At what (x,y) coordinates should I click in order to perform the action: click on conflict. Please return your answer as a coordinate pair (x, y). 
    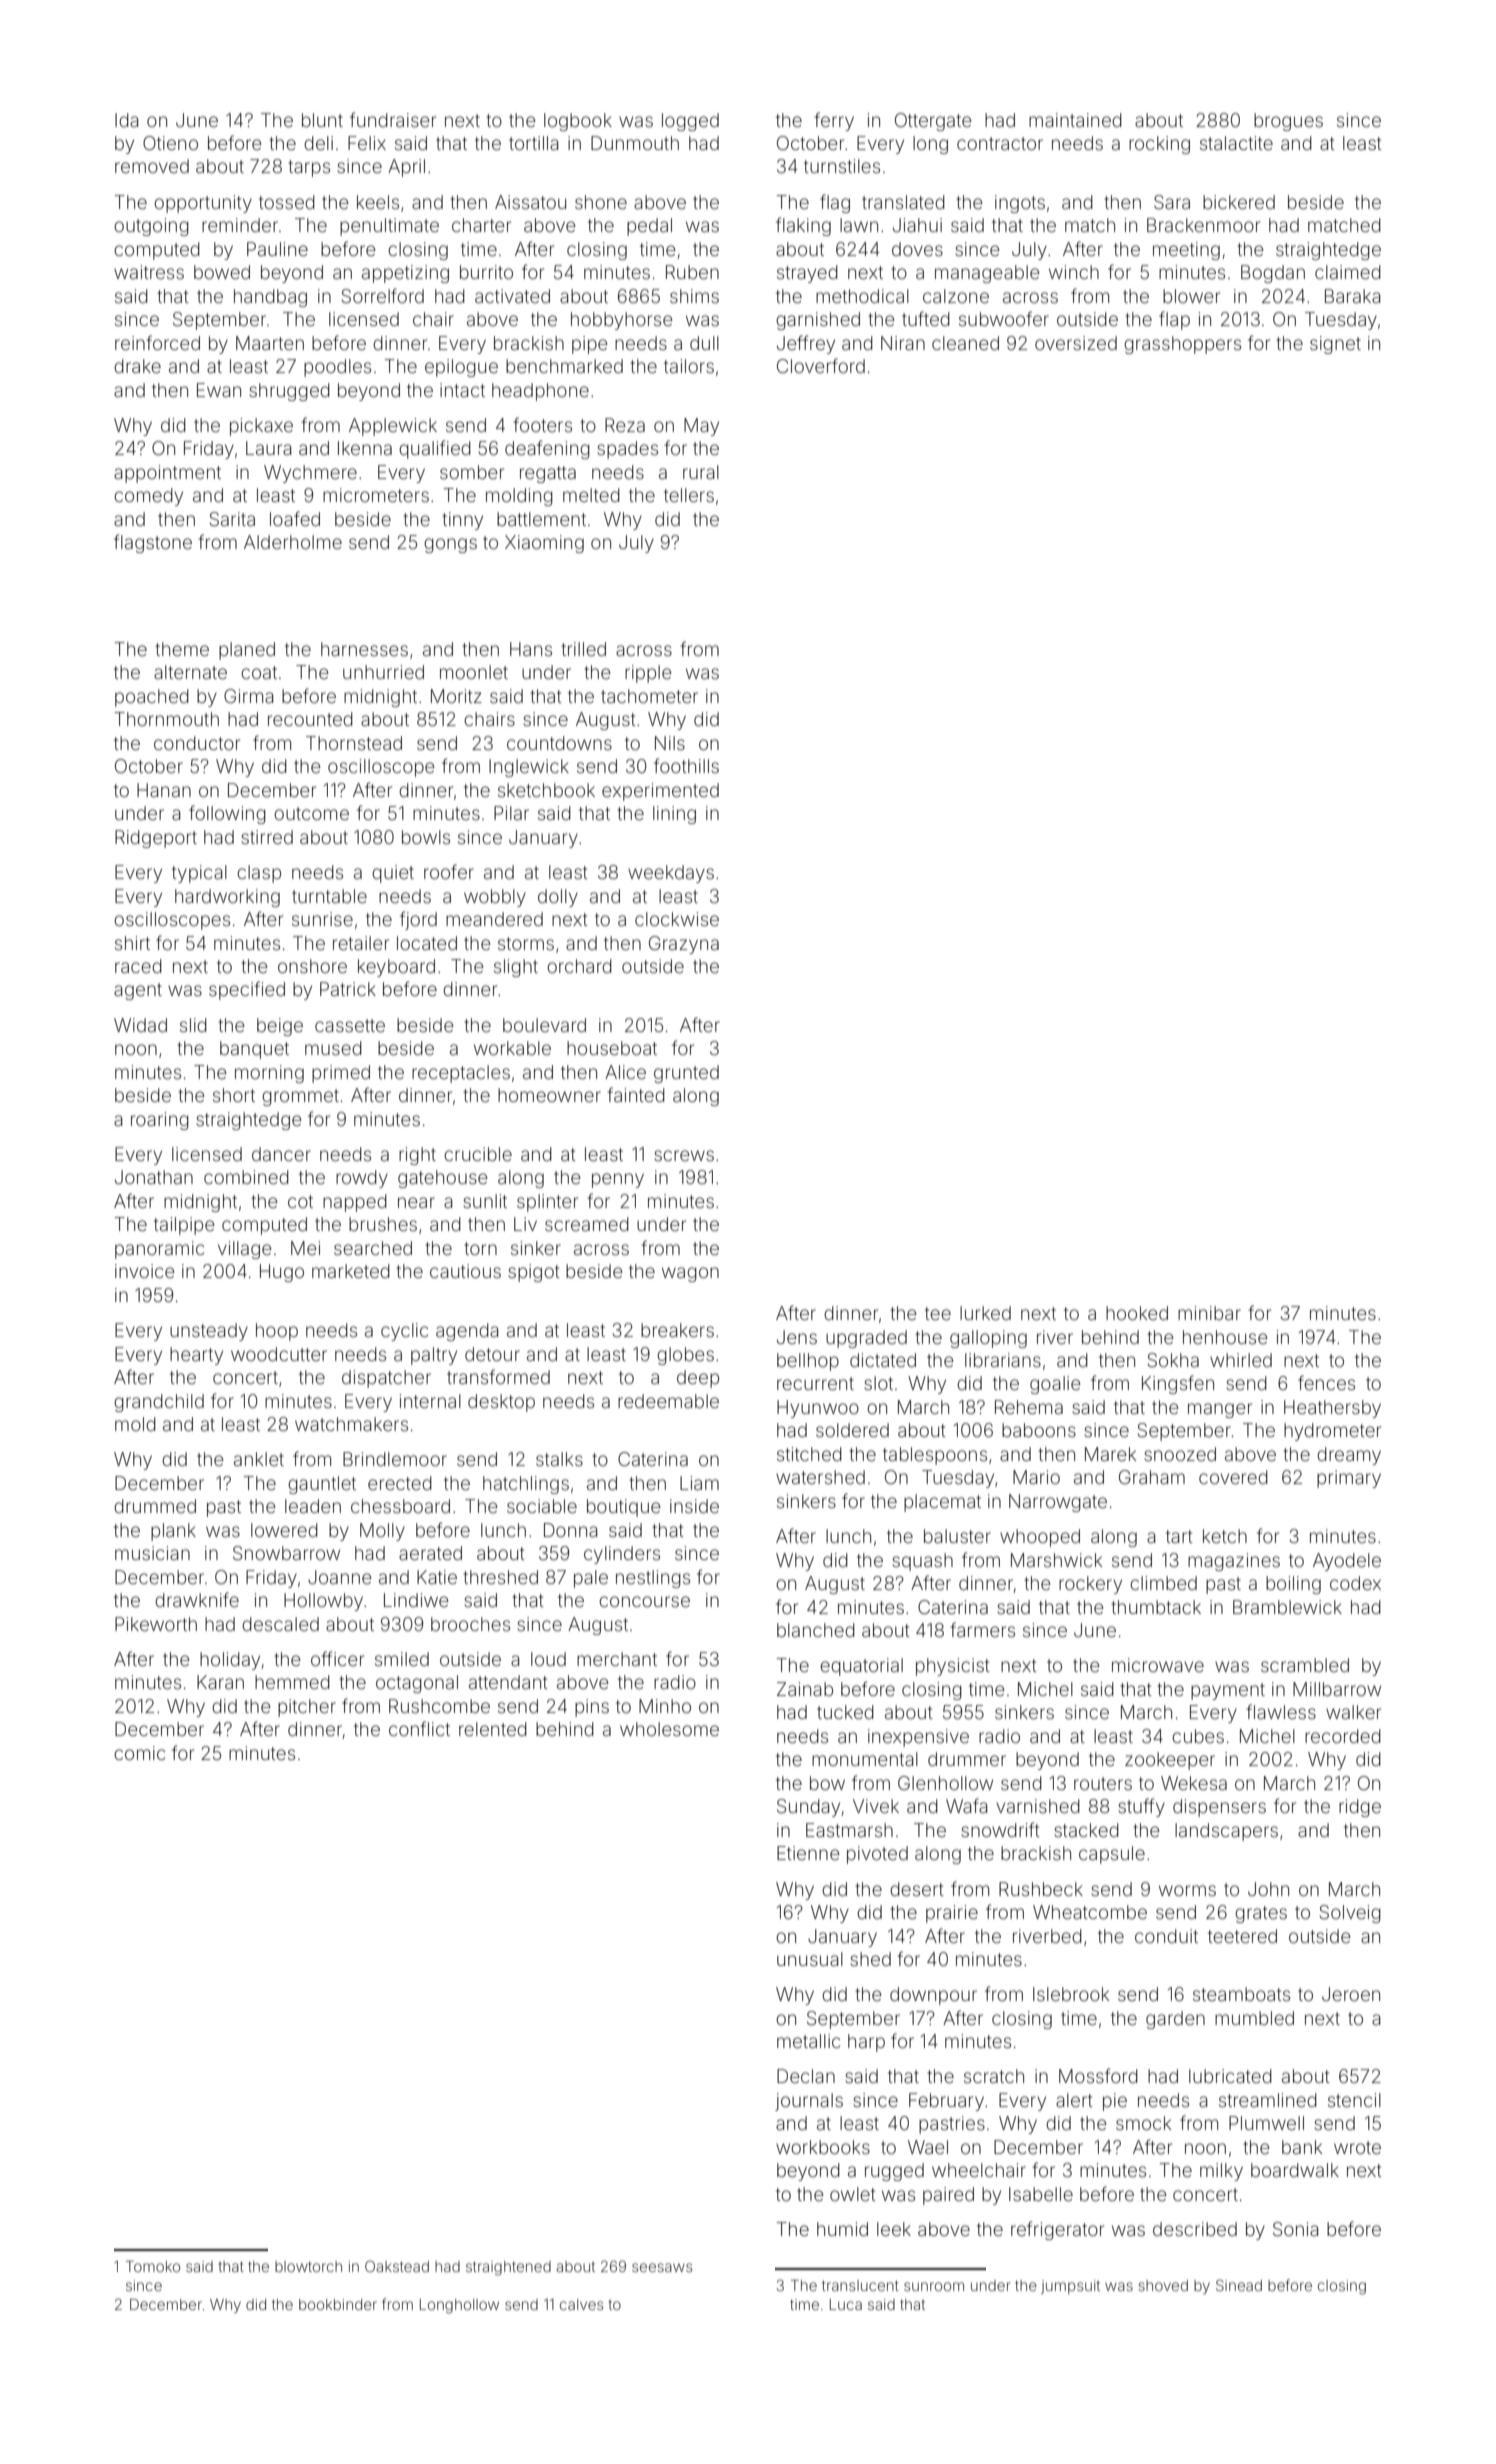
    Looking at the image, I should click on (419, 1728).
